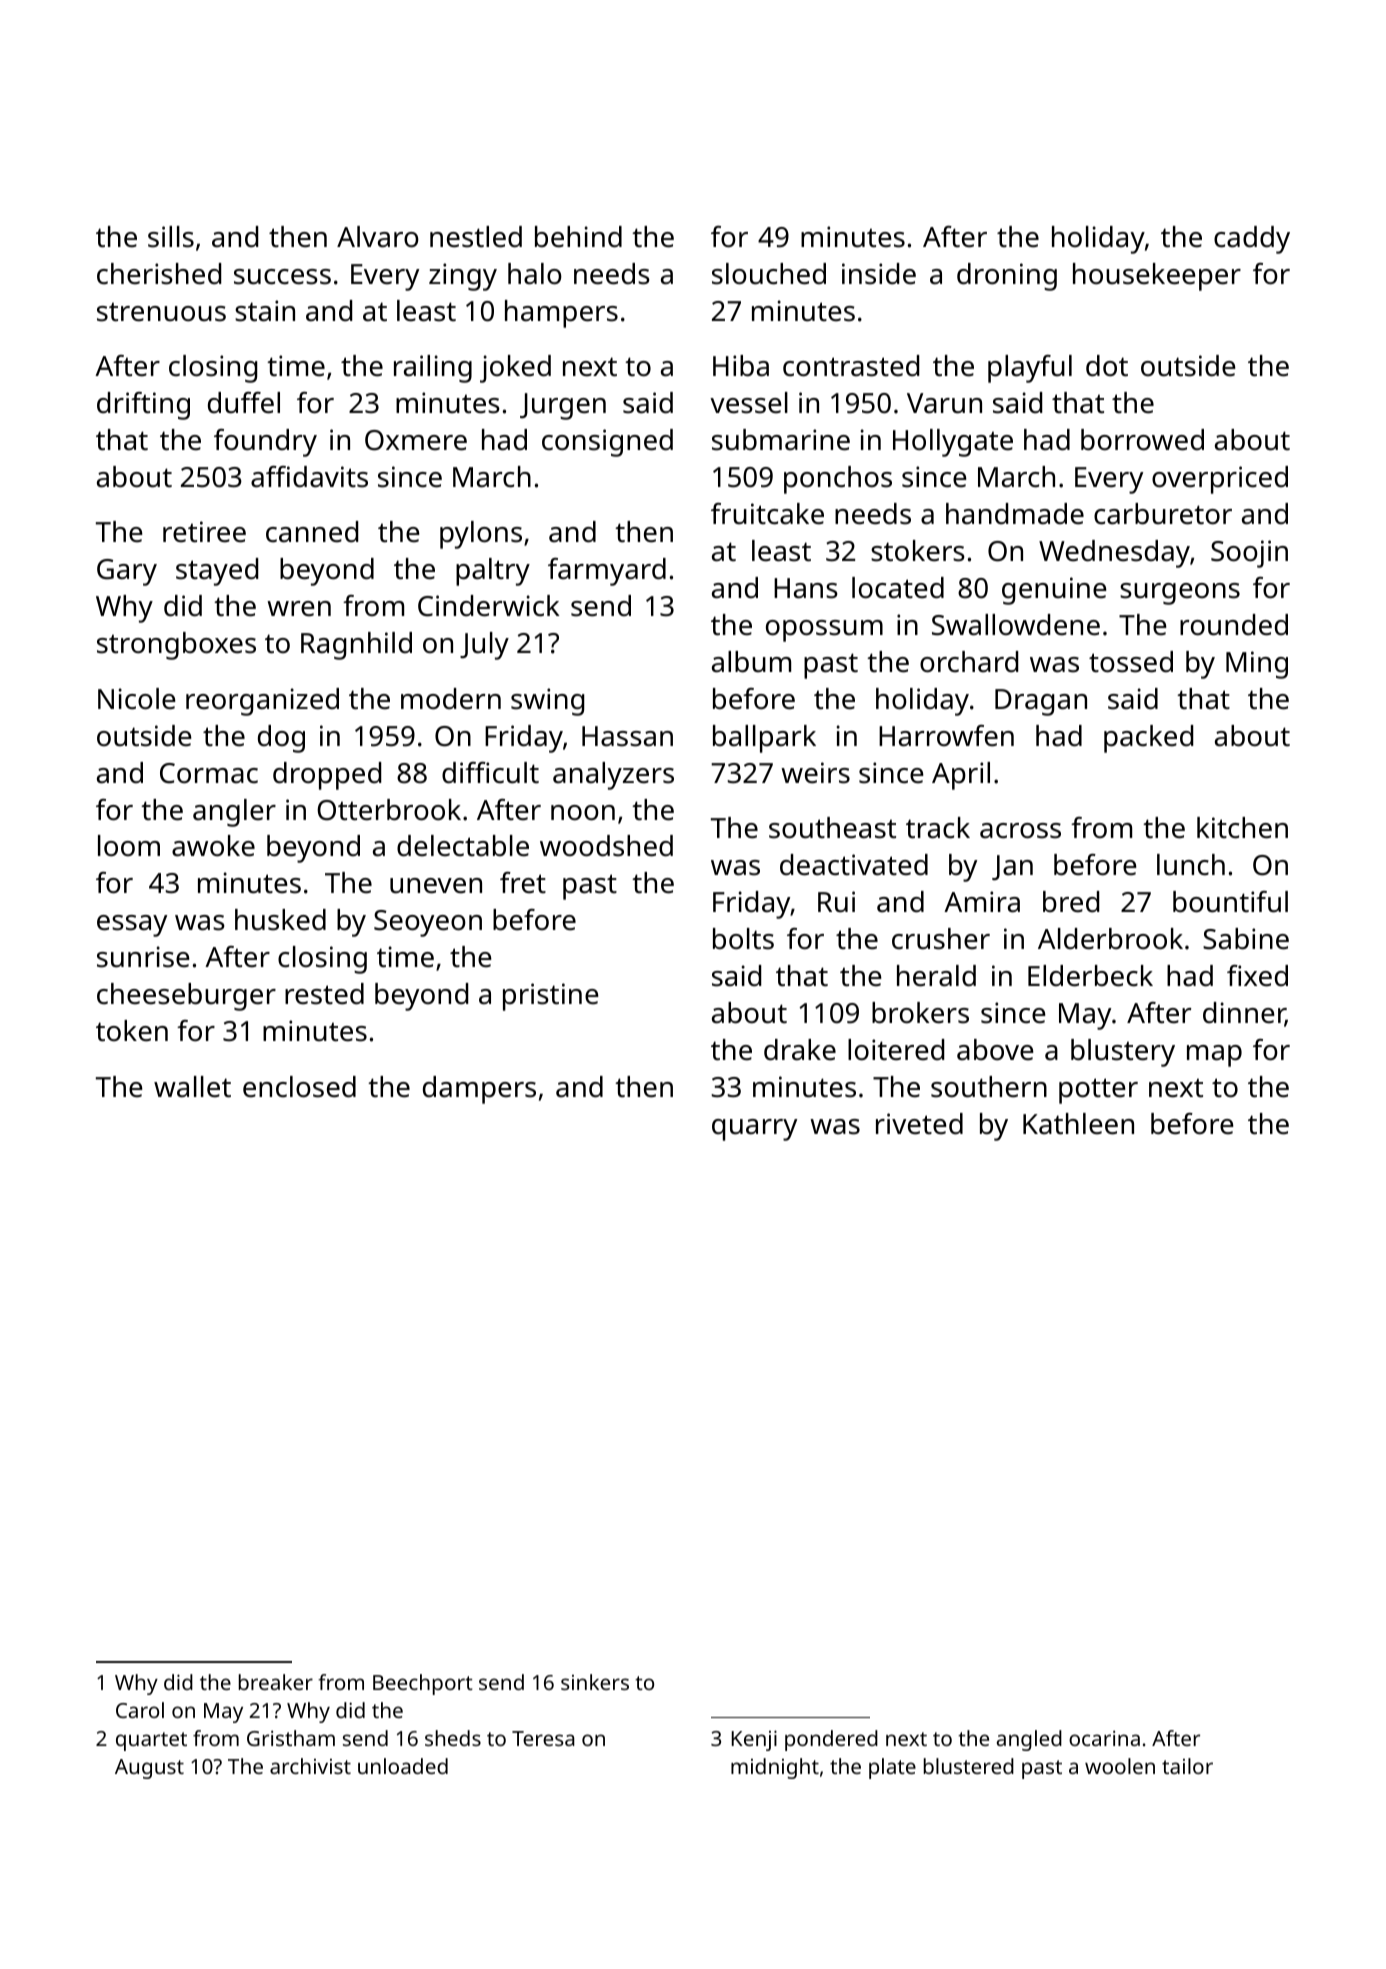  Describe the element at coordinates (161, 312) in the page. I see `strenuous` at that location.
